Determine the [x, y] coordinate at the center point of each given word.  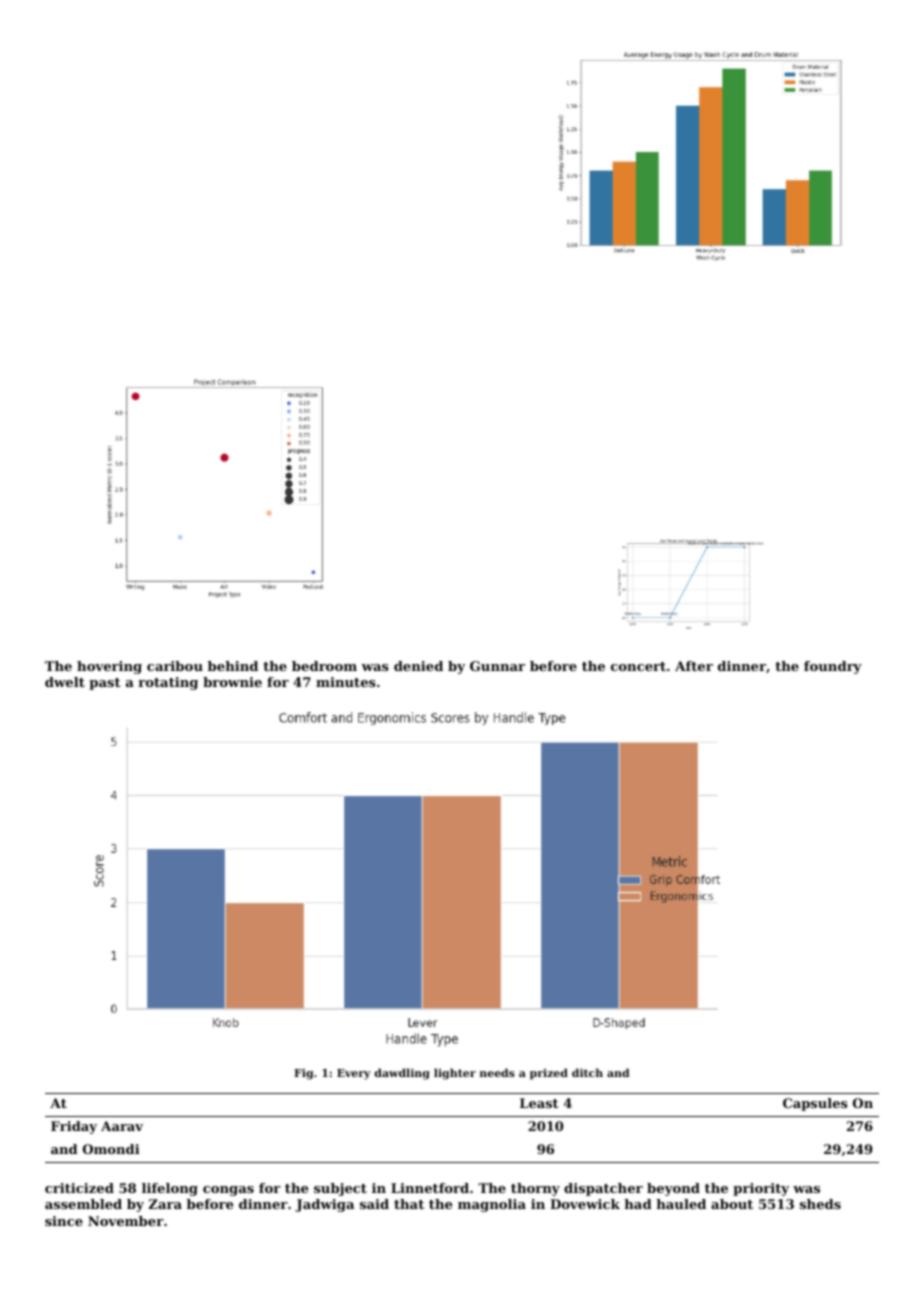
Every [354, 1074]
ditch [587, 1072]
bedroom [324, 666]
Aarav [122, 1126]
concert [638, 666]
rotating [168, 683]
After [694, 666]
